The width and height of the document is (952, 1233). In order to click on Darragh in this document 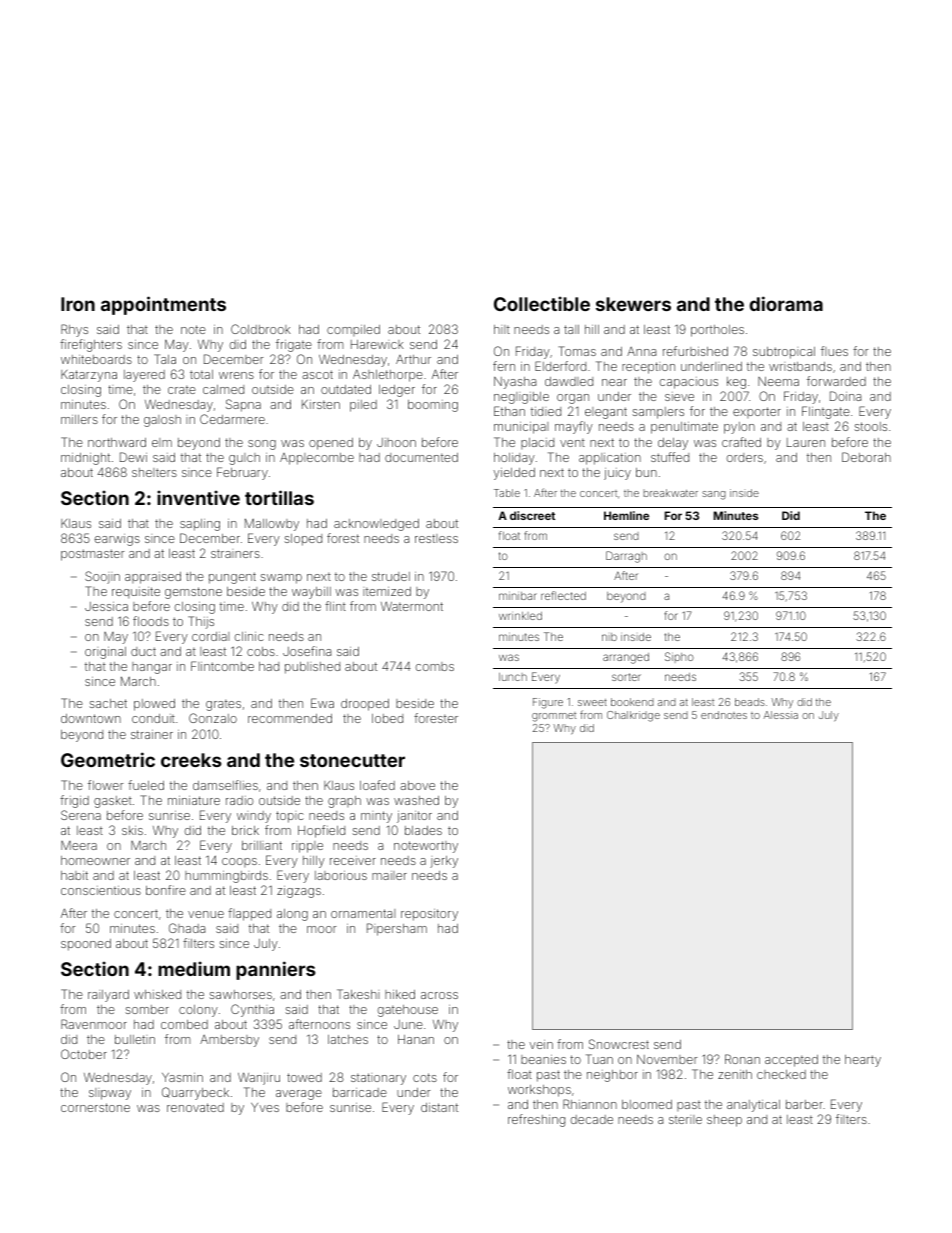, I will do `click(626, 557)`.
